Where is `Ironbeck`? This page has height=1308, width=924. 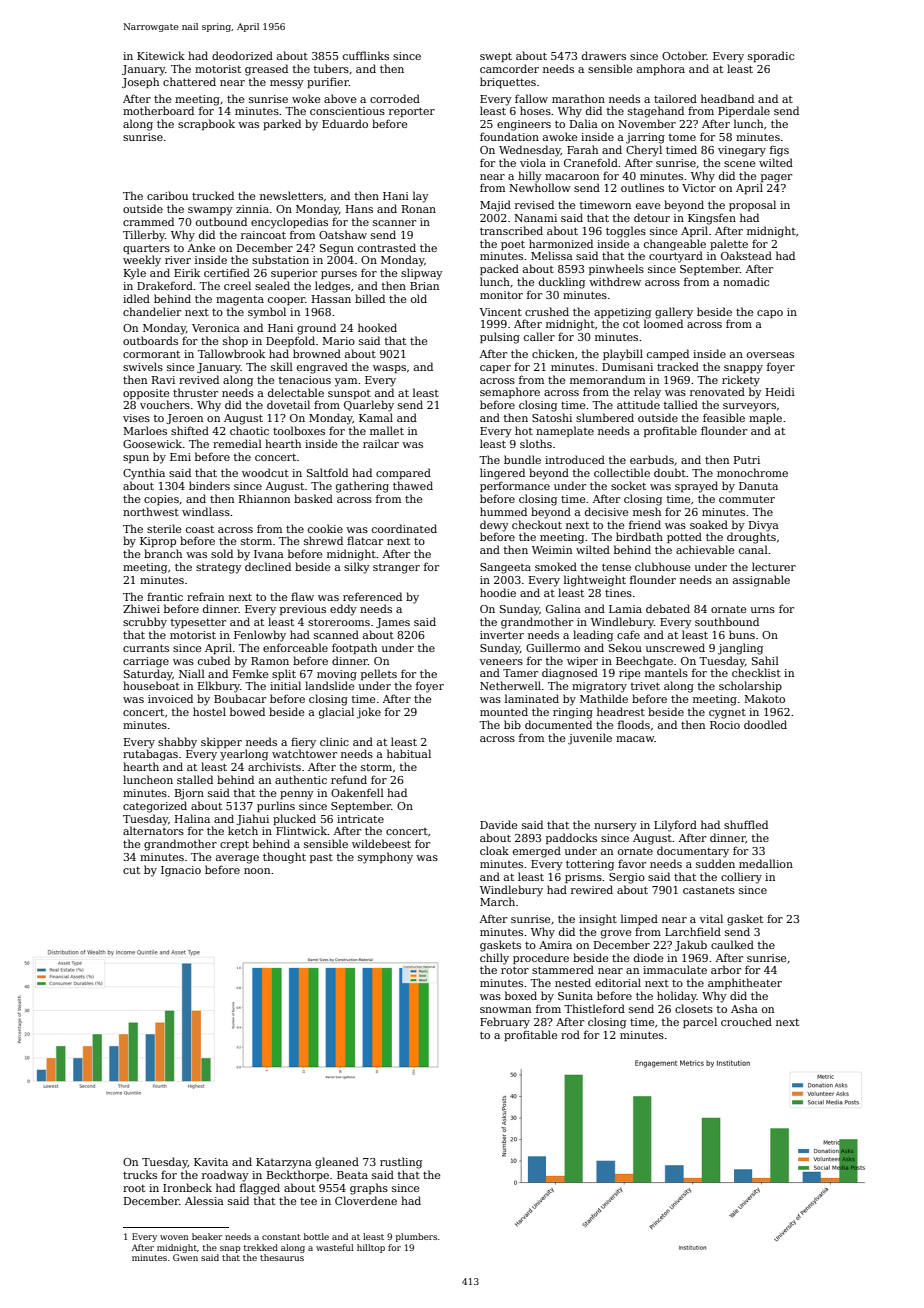 Ironbeck is located at coordinates (187, 1187).
